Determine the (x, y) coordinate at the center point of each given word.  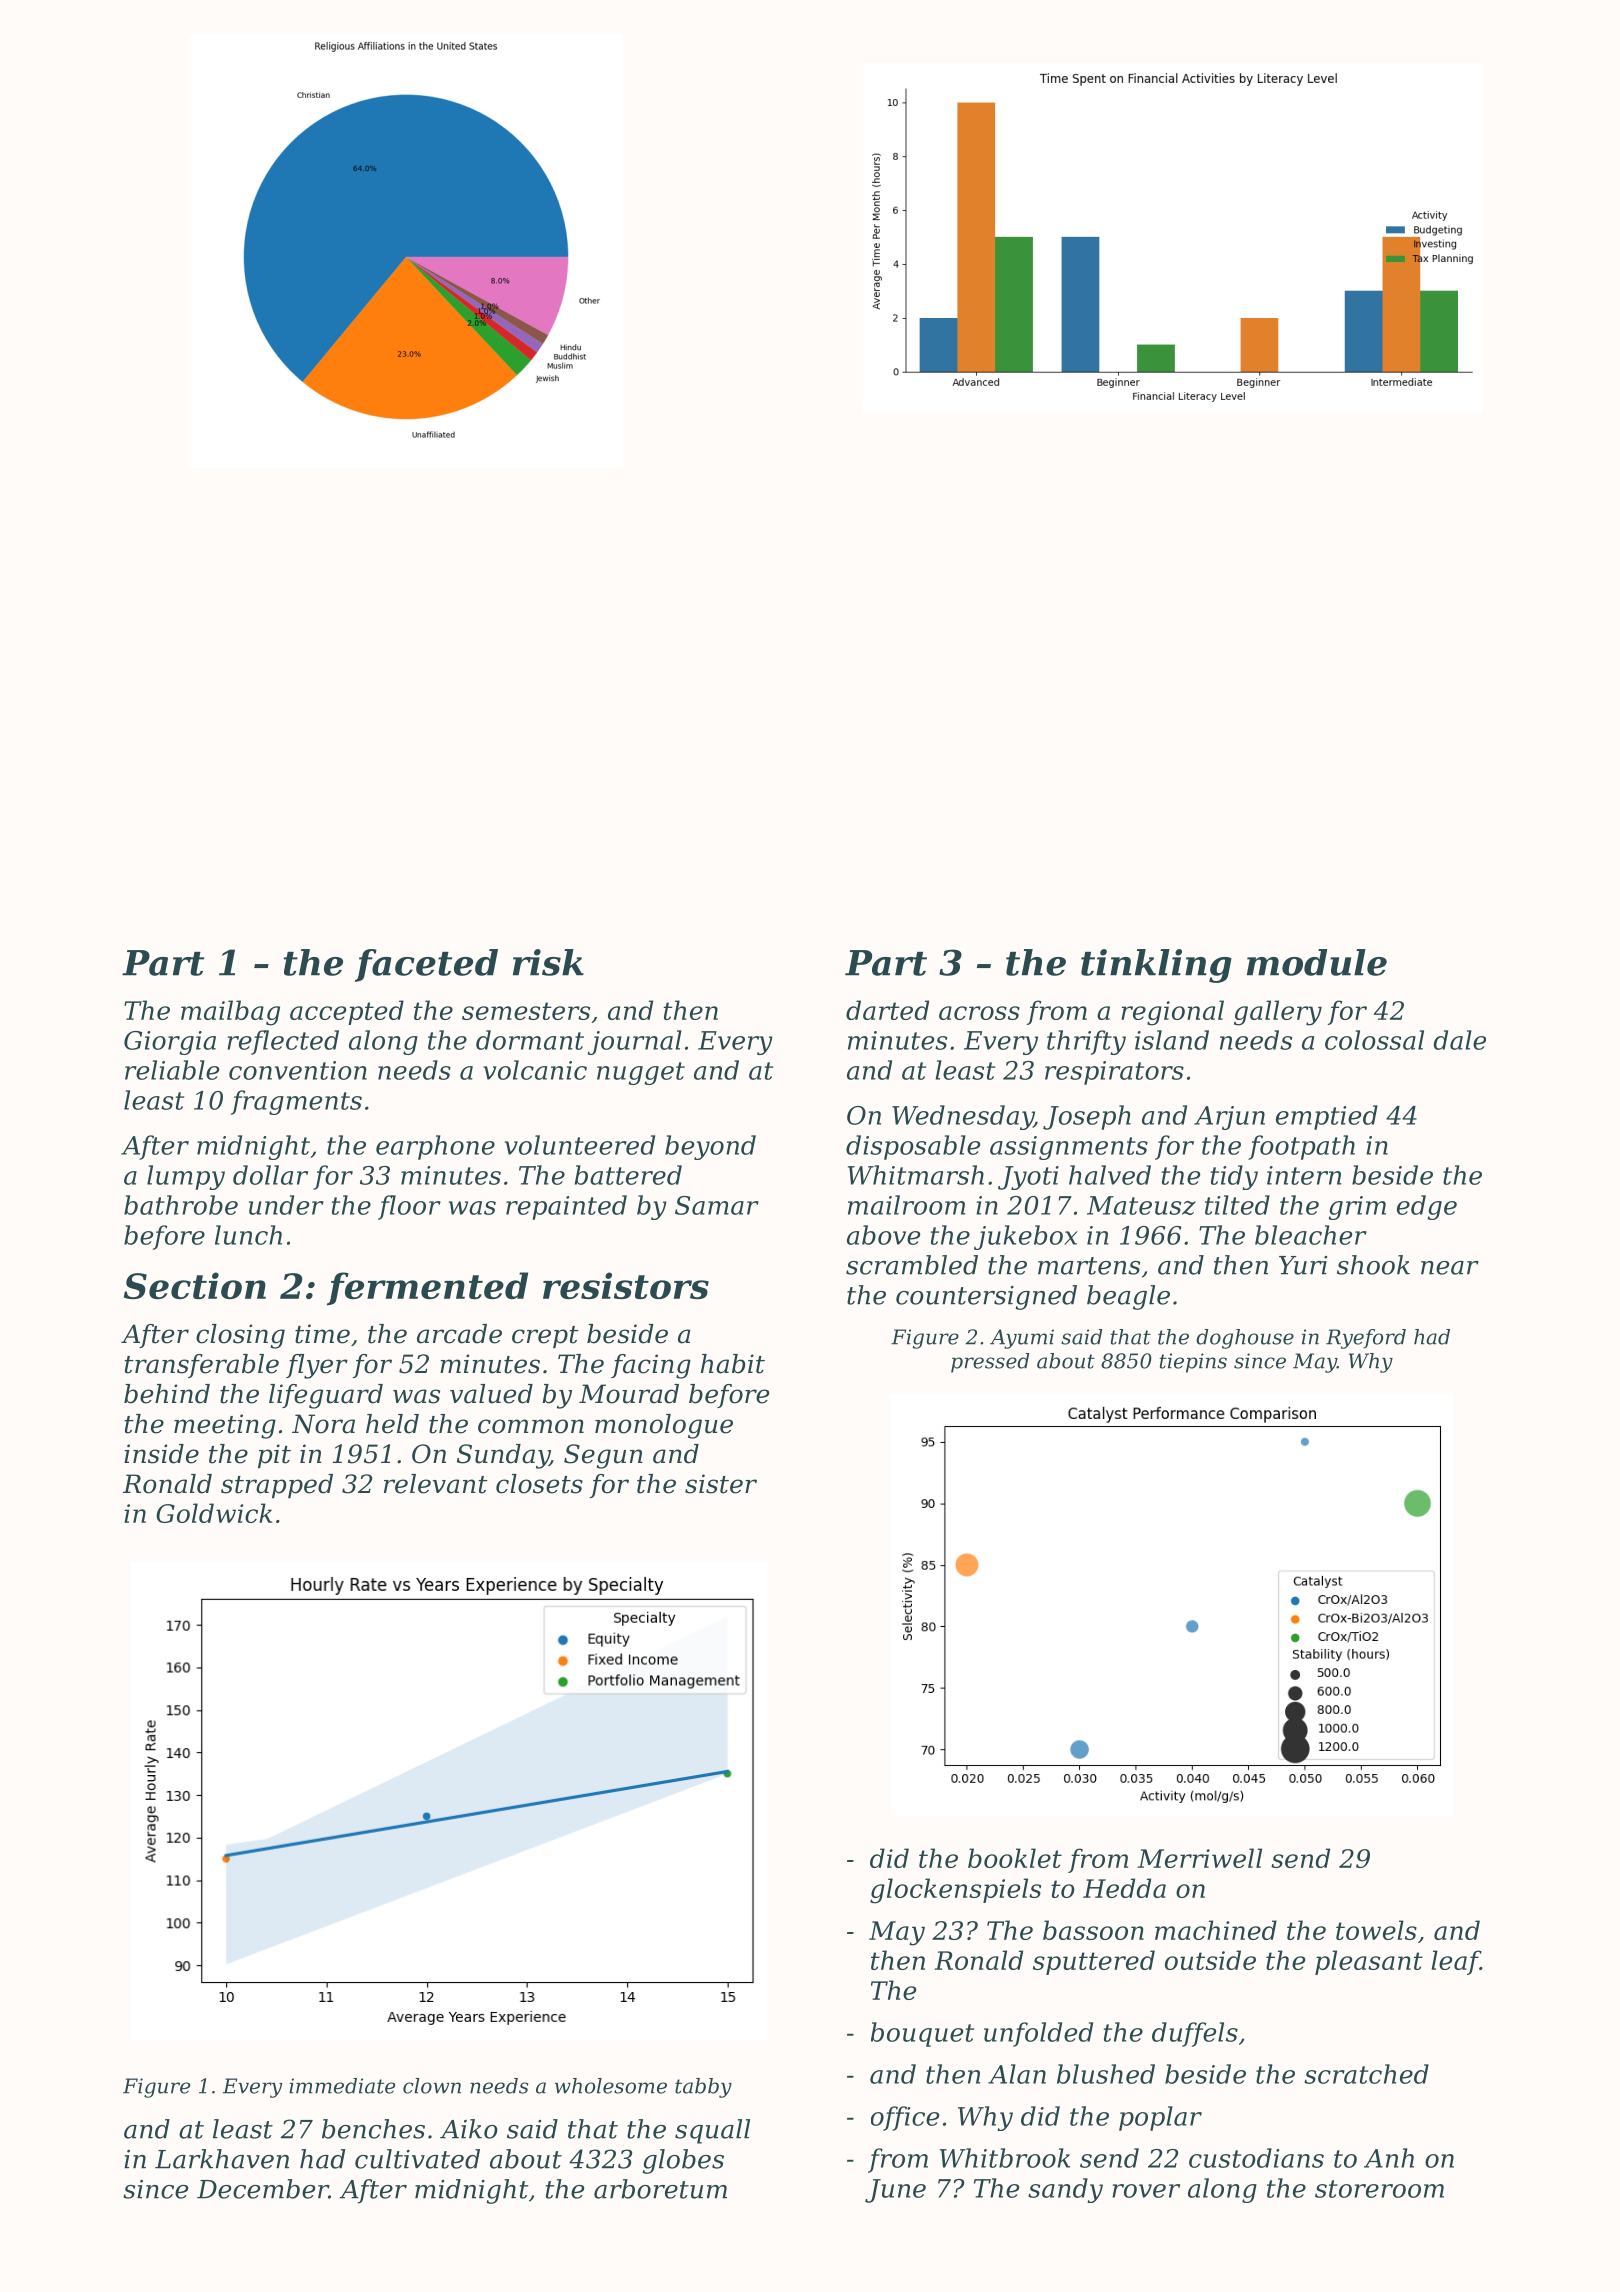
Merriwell (1200, 1858)
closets (539, 1484)
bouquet (922, 2034)
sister (721, 1484)
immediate (342, 2086)
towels (1376, 1930)
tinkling (1156, 966)
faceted (426, 965)
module (1317, 962)
